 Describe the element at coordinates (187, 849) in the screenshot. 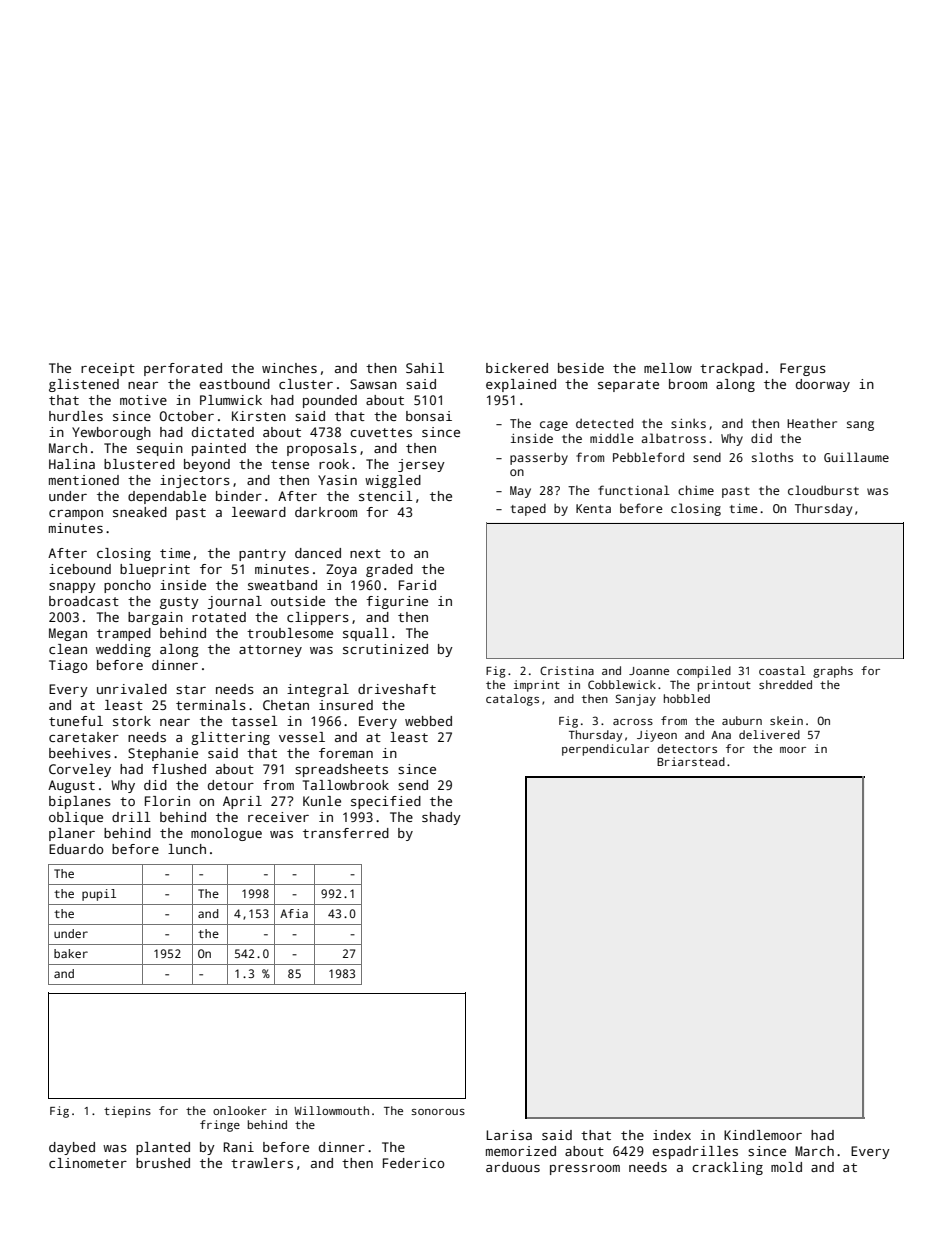

I see `lunch` at that location.
